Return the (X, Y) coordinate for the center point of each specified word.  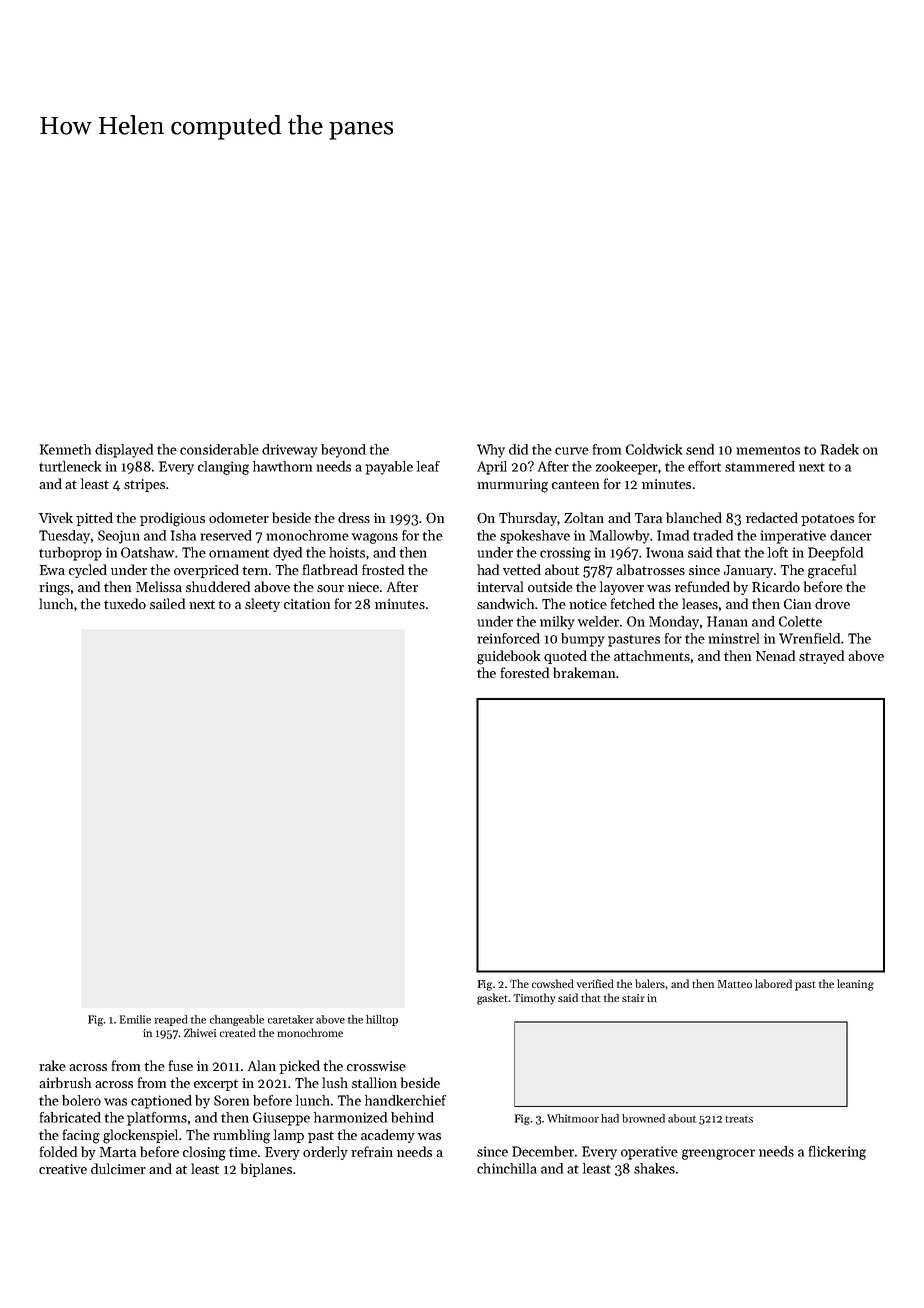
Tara (648, 518)
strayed (821, 657)
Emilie (135, 1019)
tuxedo (125, 603)
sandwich (505, 603)
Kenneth (65, 449)
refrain (372, 1151)
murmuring (512, 486)
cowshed (553, 983)
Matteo (735, 984)
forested (525, 672)
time (243, 1152)
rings (54, 589)
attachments (652, 655)
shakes (654, 1168)
